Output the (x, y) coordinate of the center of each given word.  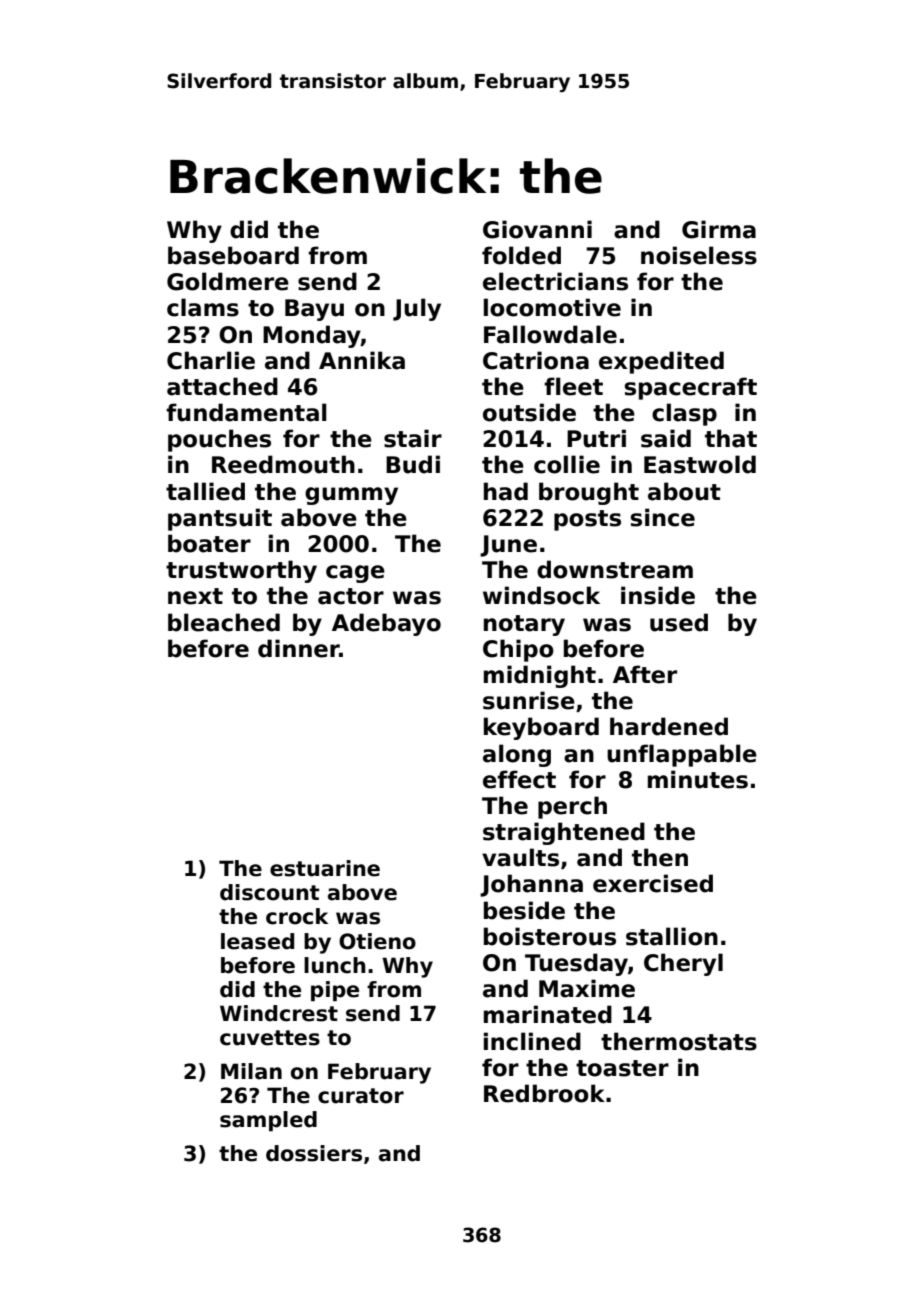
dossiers (314, 1153)
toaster (622, 1068)
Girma (719, 229)
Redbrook (544, 1093)
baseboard (233, 255)
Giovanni (537, 229)
